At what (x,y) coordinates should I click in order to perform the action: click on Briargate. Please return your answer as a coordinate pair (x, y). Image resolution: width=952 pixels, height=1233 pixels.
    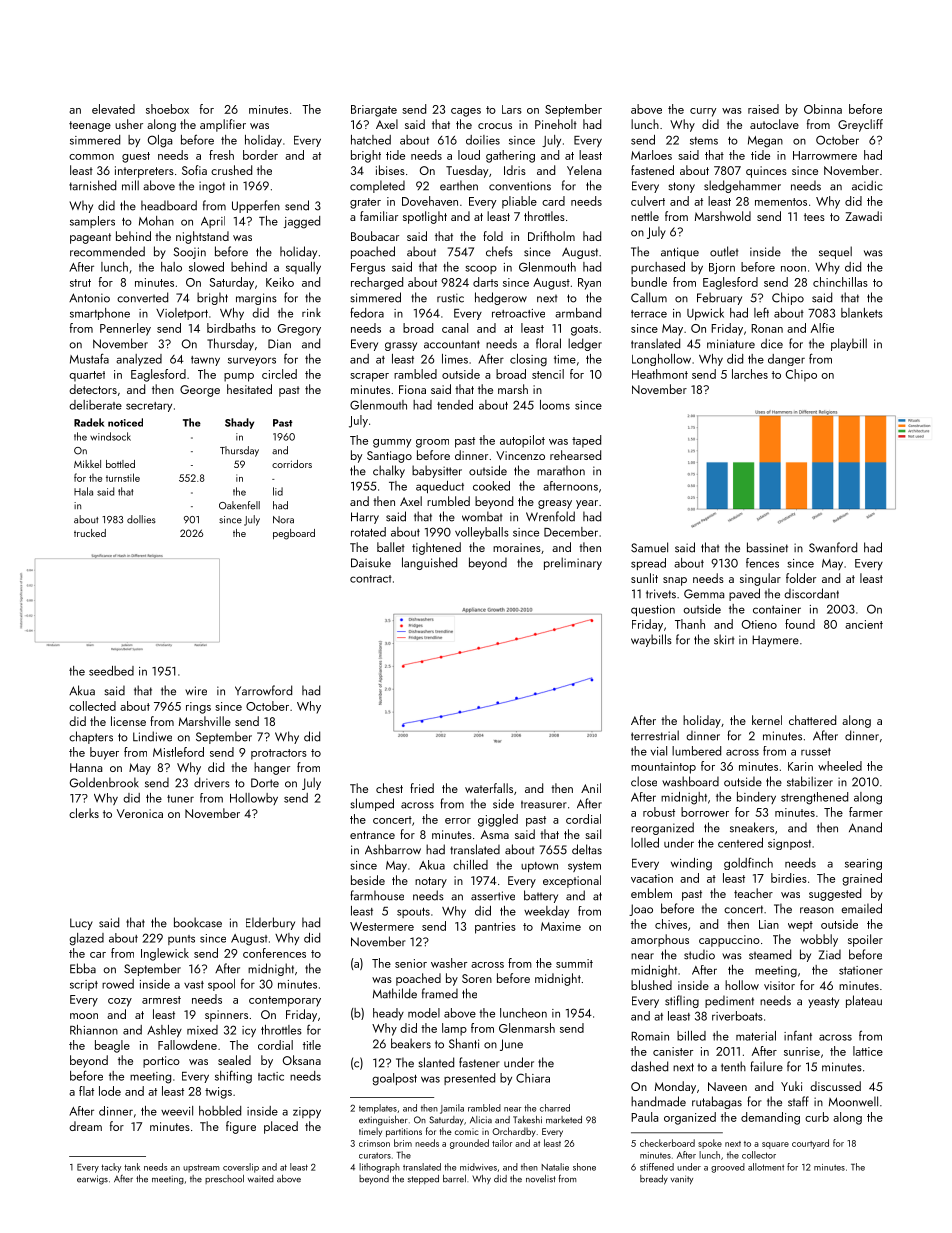
    Looking at the image, I should click on (374, 111).
